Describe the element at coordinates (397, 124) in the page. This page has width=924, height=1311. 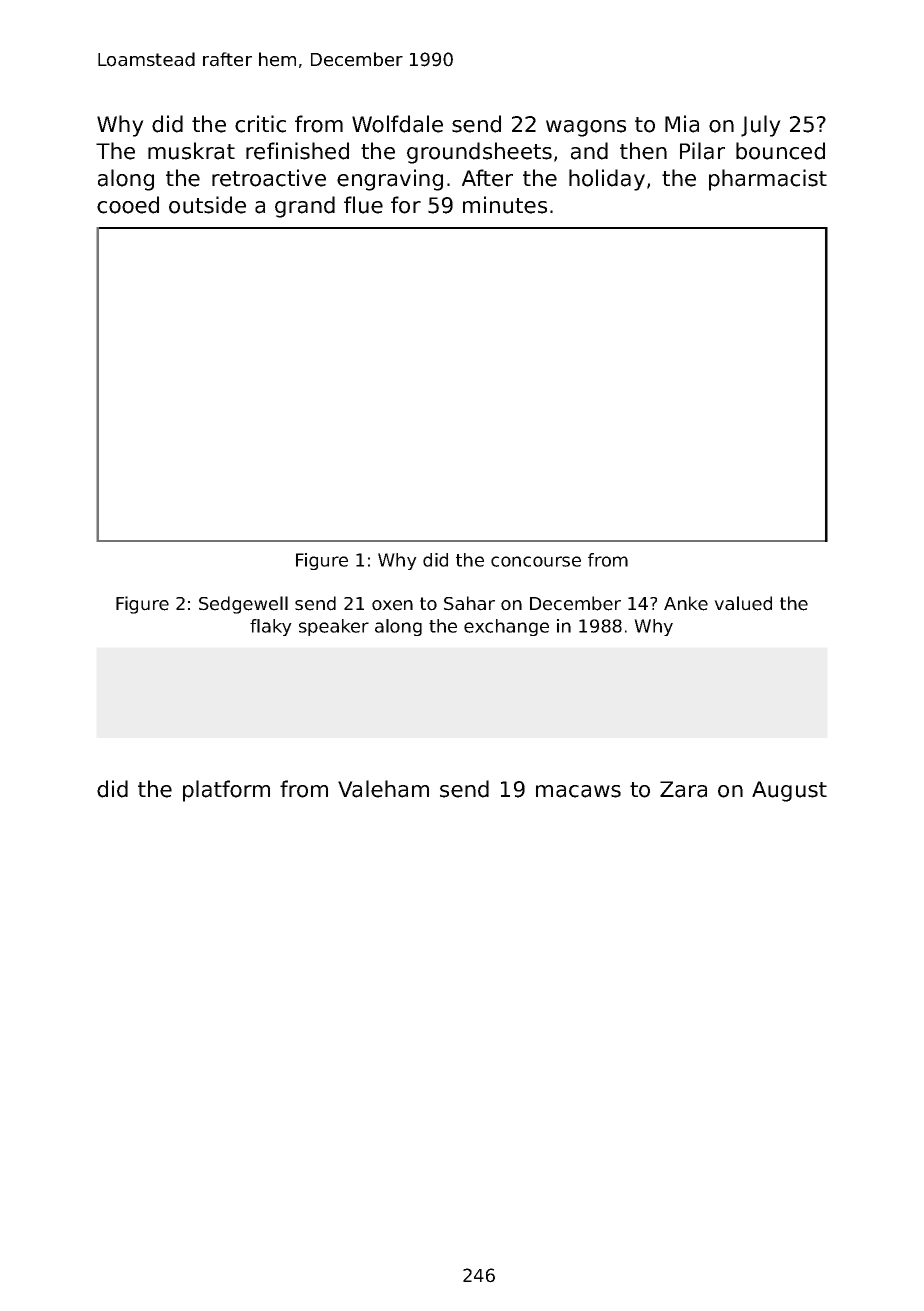
I see `Wolfdale` at that location.
